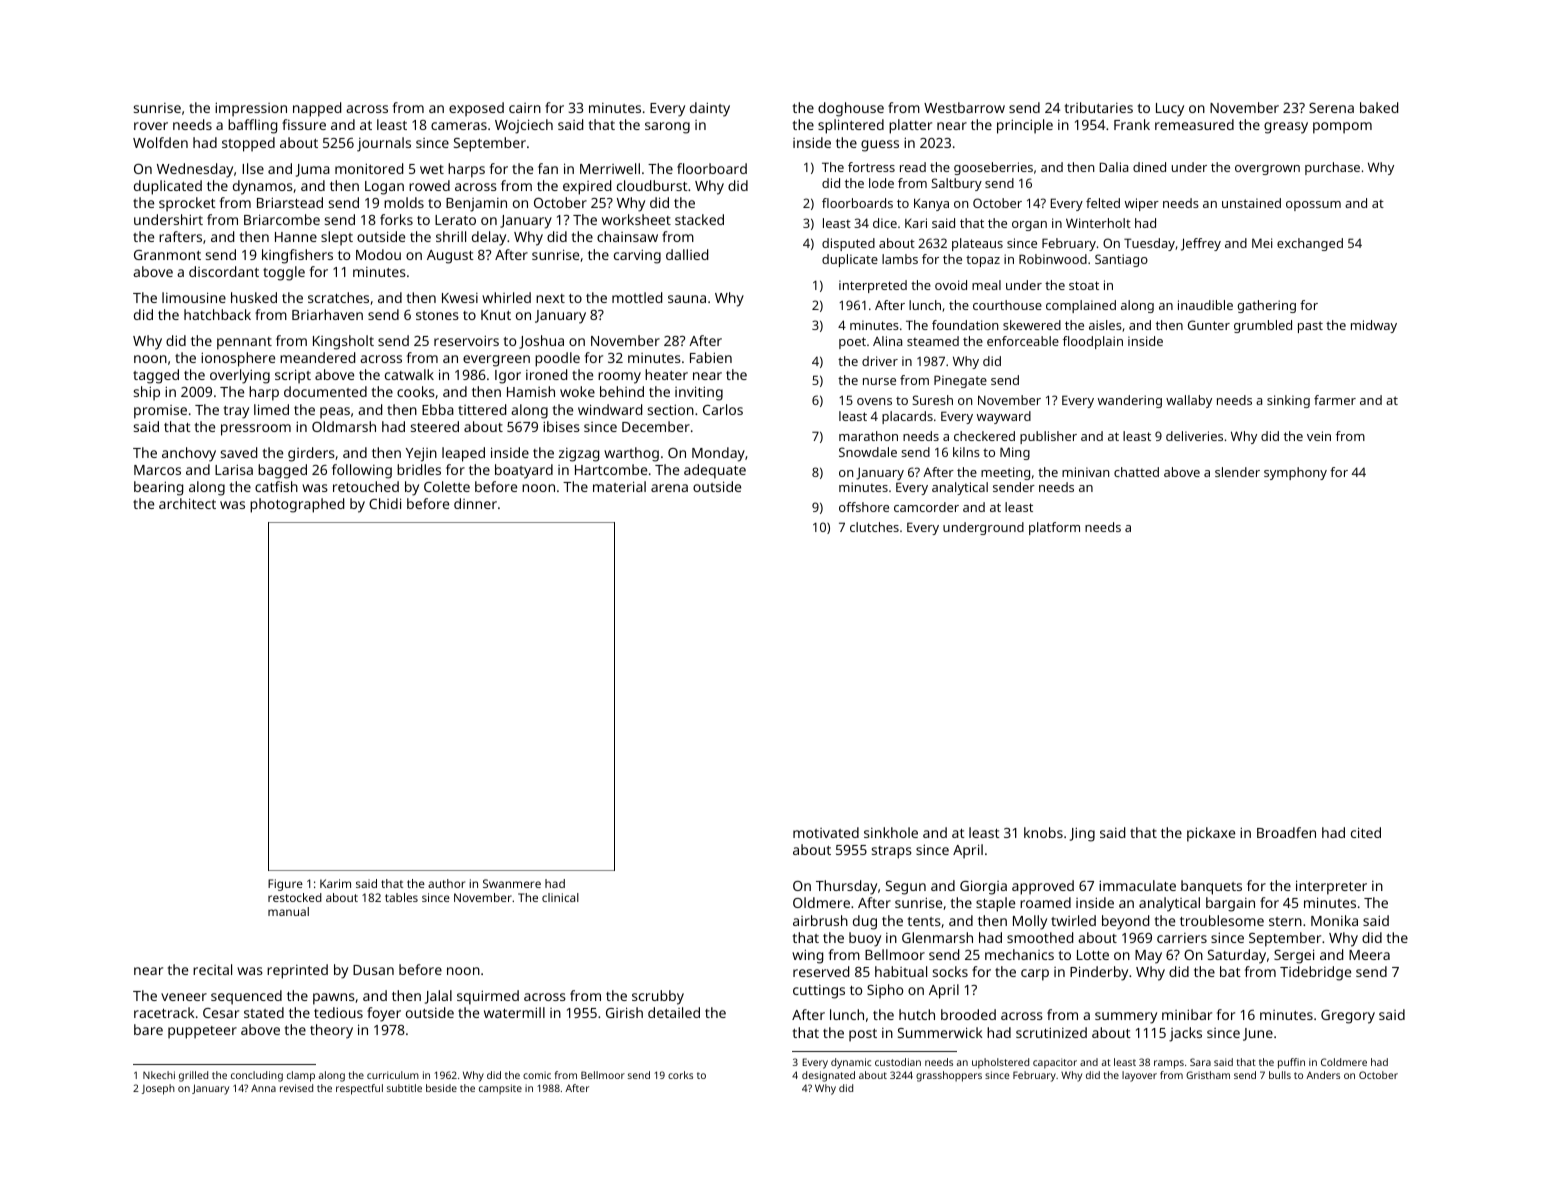 Image resolution: width=1542 pixels, height=1192 pixels. What do you see at coordinates (1211, 887) in the image?
I see `banquets` at bounding box center [1211, 887].
